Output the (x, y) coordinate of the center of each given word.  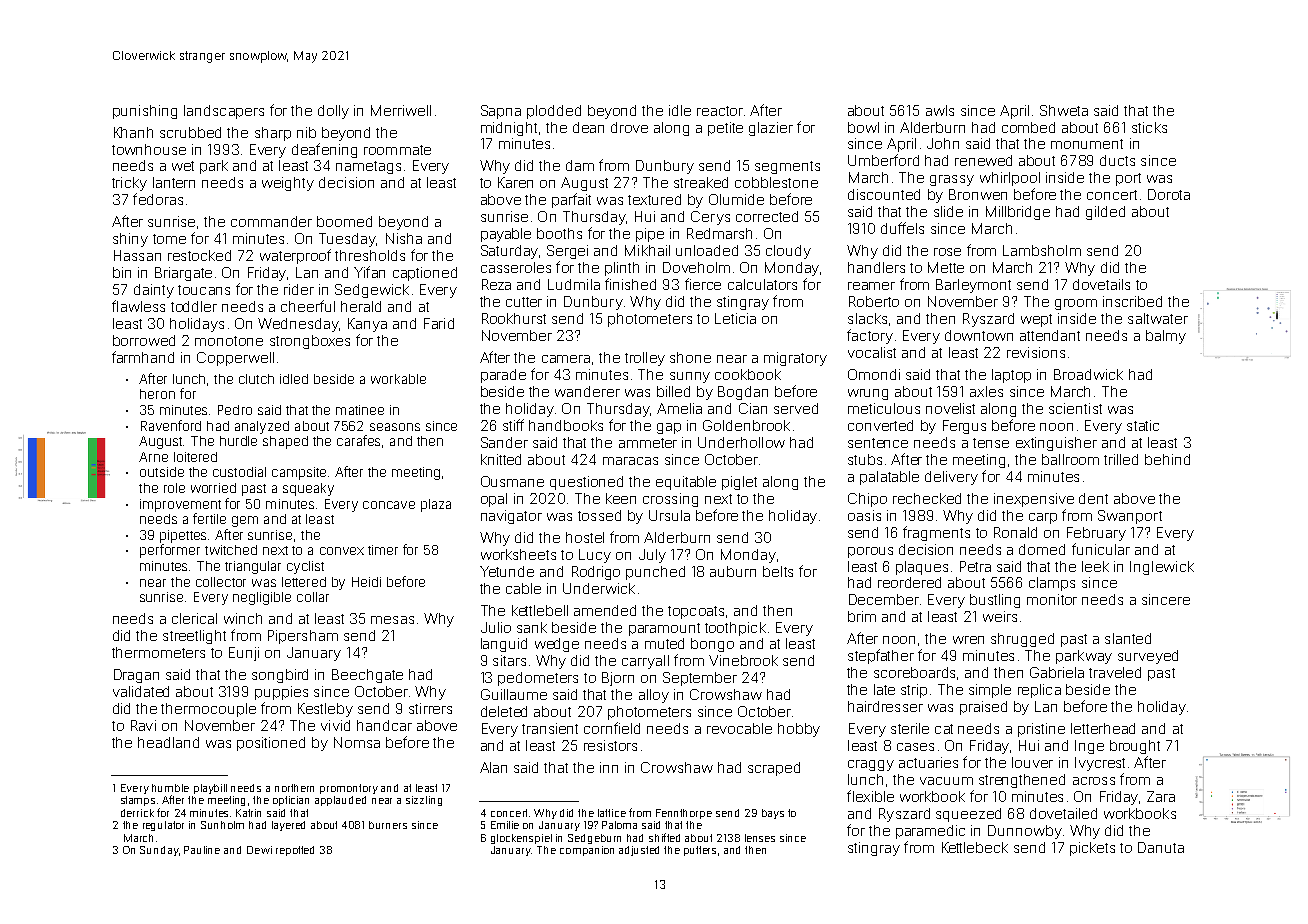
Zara (1161, 796)
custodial (239, 472)
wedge (557, 645)
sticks (1149, 127)
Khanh (133, 132)
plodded (554, 112)
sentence (878, 443)
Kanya (367, 325)
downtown (979, 335)
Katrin (248, 813)
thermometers (158, 652)
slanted (1128, 638)
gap (669, 428)
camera (566, 359)
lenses (760, 838)
